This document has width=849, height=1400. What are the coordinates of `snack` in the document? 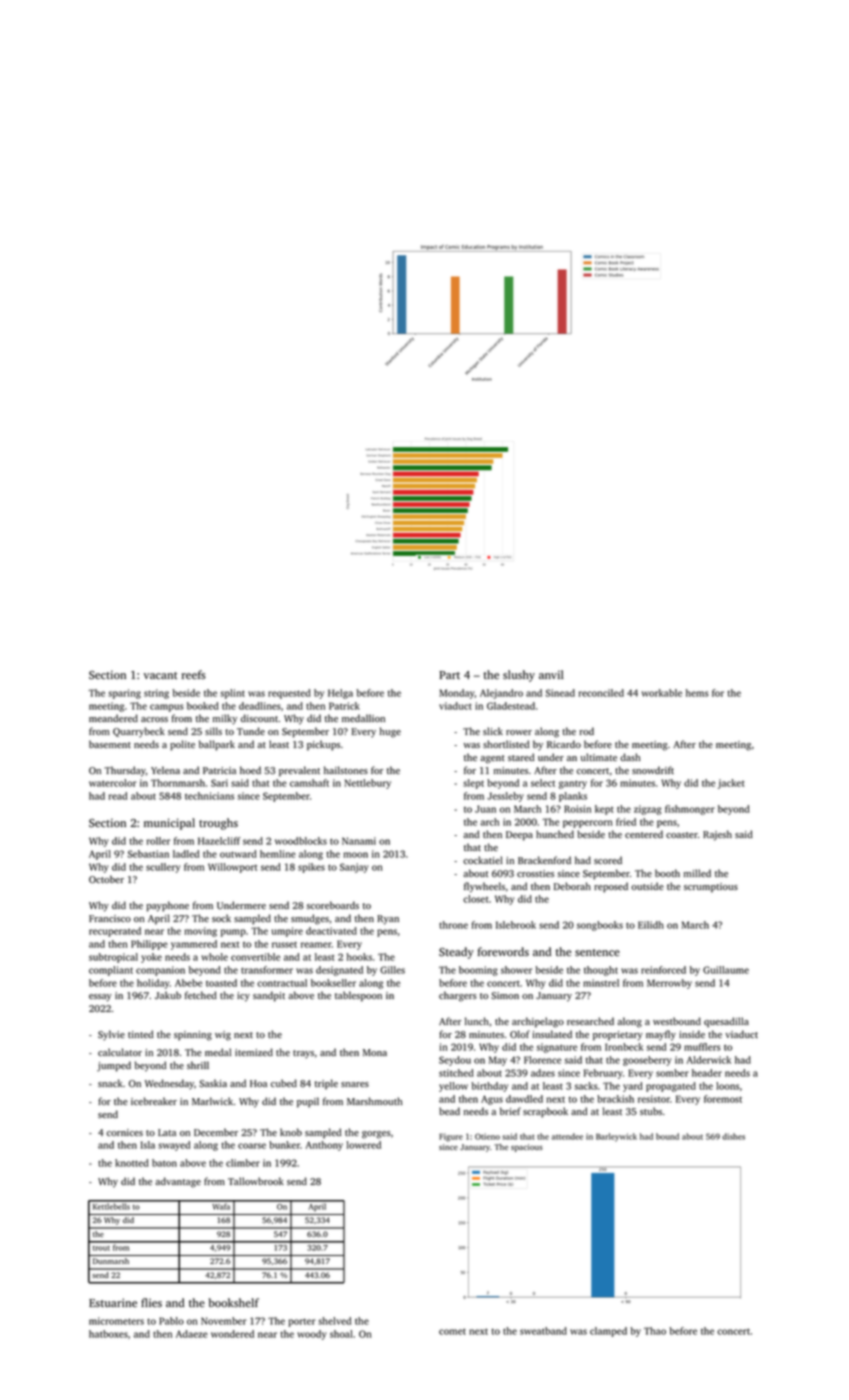 It's located at (110, 1083).
